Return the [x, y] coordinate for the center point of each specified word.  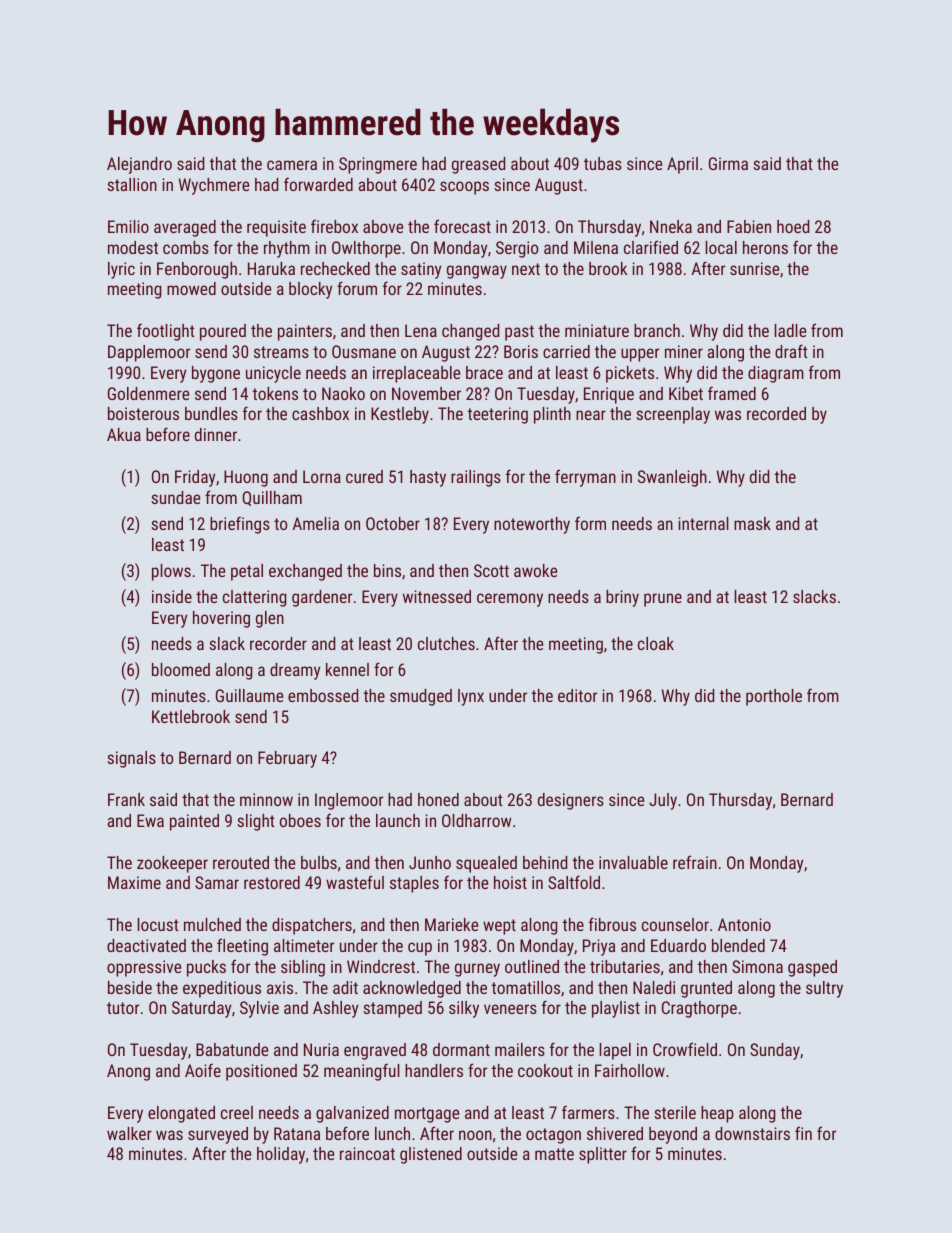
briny [622, 598]
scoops [464, 188]
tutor [123, 1008]
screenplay [673, 415]
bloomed [181, 669]
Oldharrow [476, 820]
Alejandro [139, 165]
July [663, 801]
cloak [656, 643]
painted [194, 822]
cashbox [320, 413]
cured [364, 476]
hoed [793, 226]
